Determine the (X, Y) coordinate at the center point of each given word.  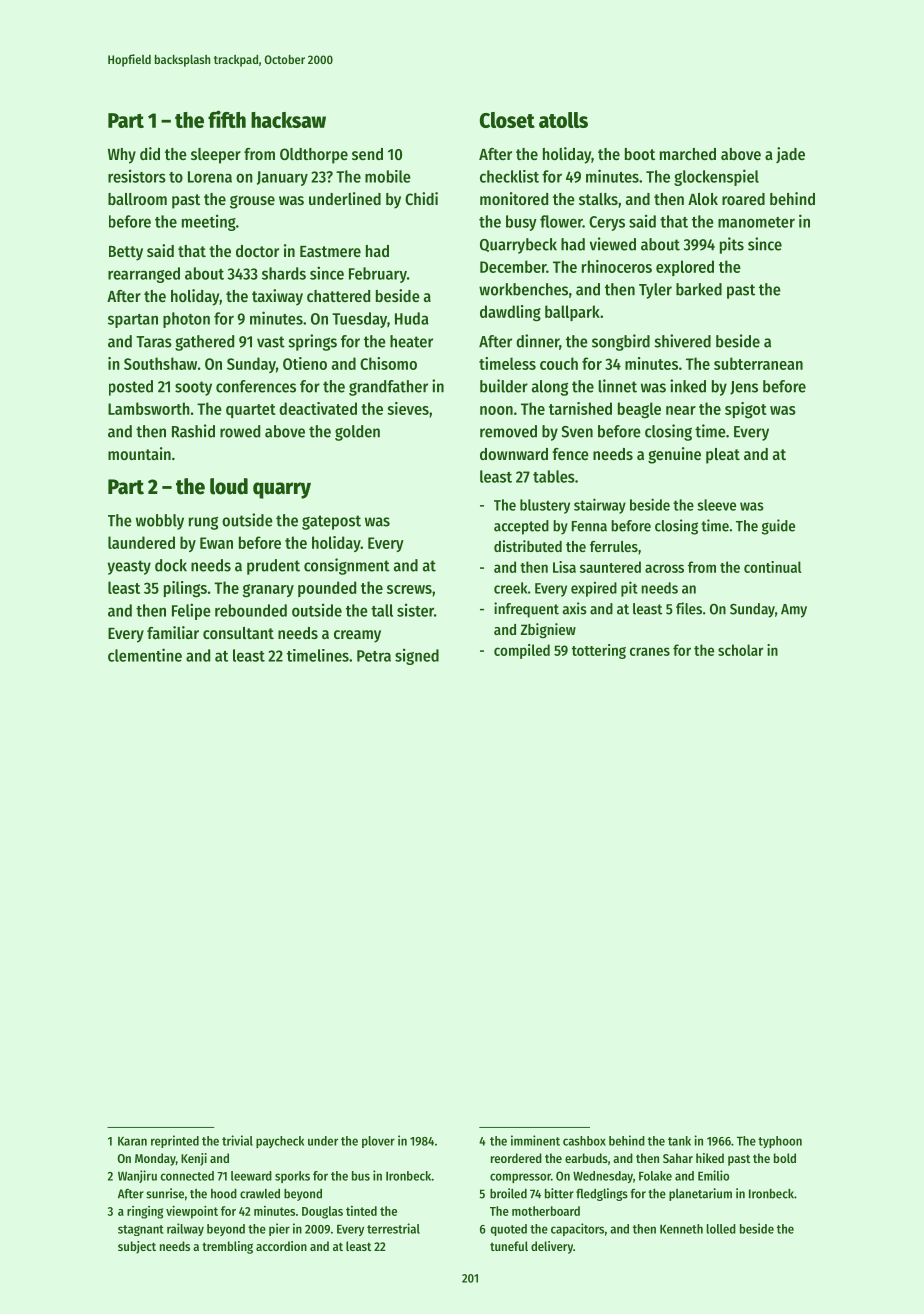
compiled (522, 651)
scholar (740, 650)
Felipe (191, 611)
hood (224, 1194)
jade (790, 155)
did (150, 153)
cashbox (584, 1141)
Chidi (421, 198)
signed (417, 656)
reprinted (175, 1141)
